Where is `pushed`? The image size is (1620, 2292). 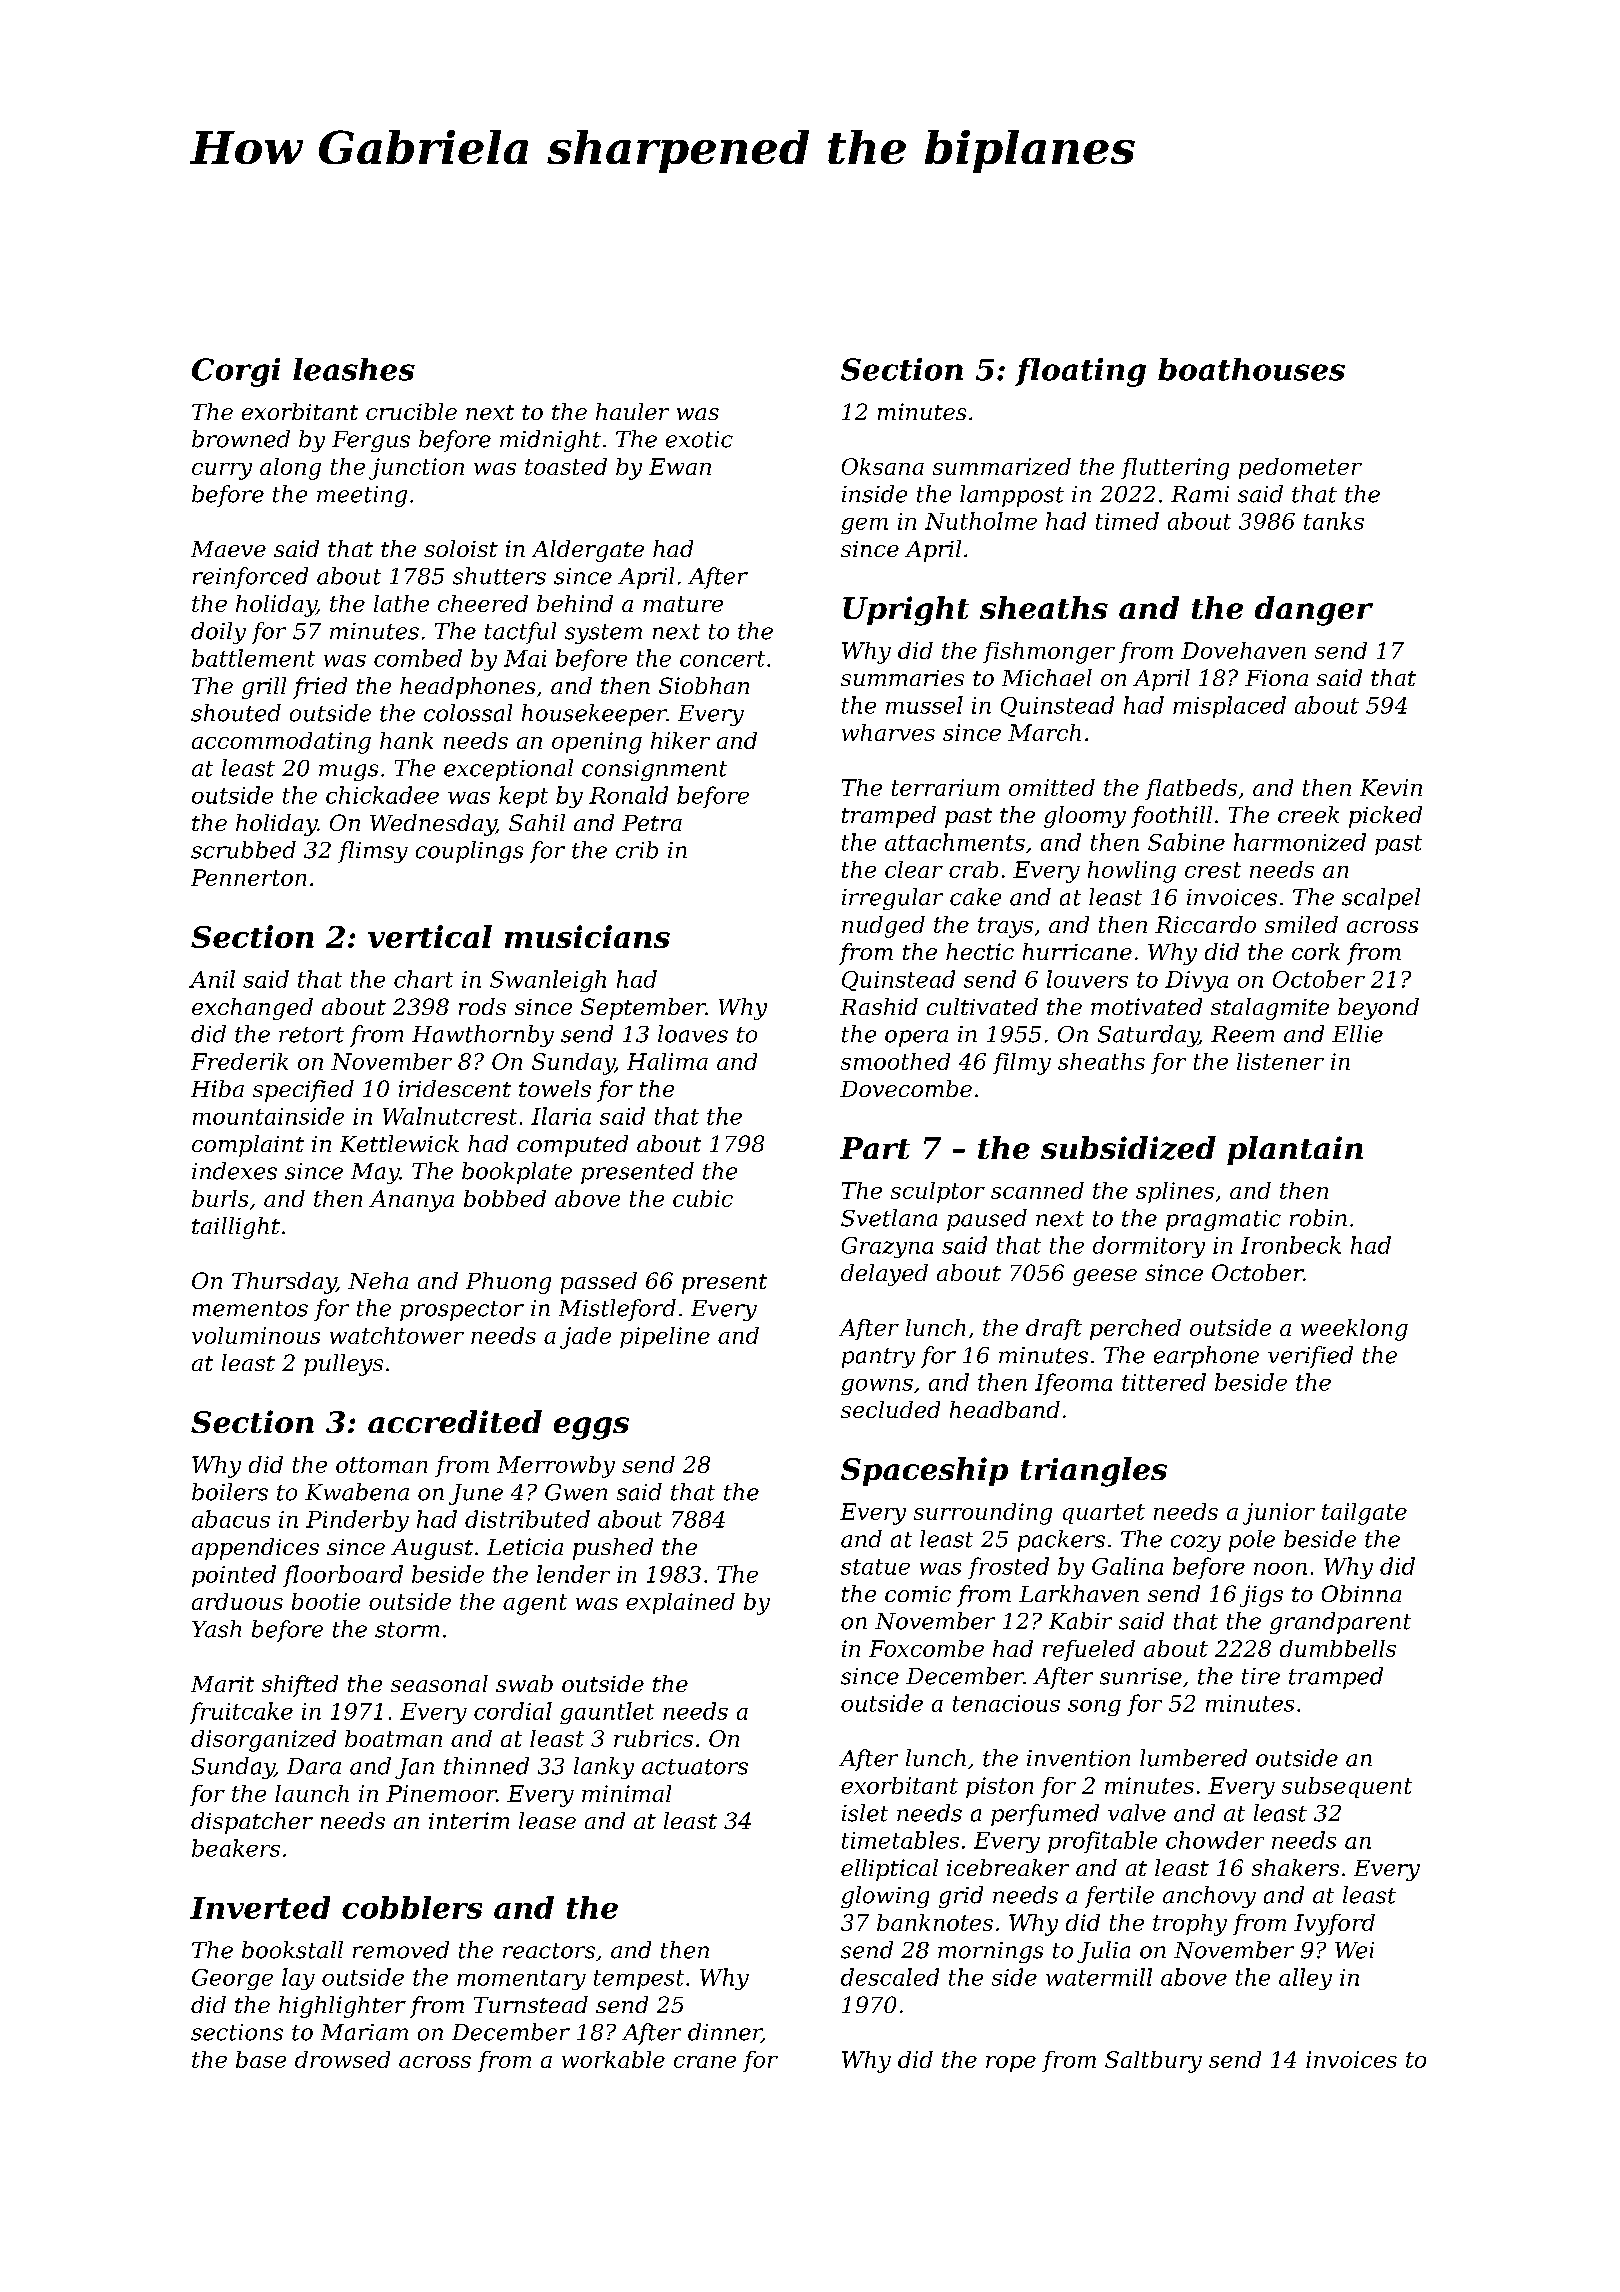
pushed is located at coordinates (613, 1549).
